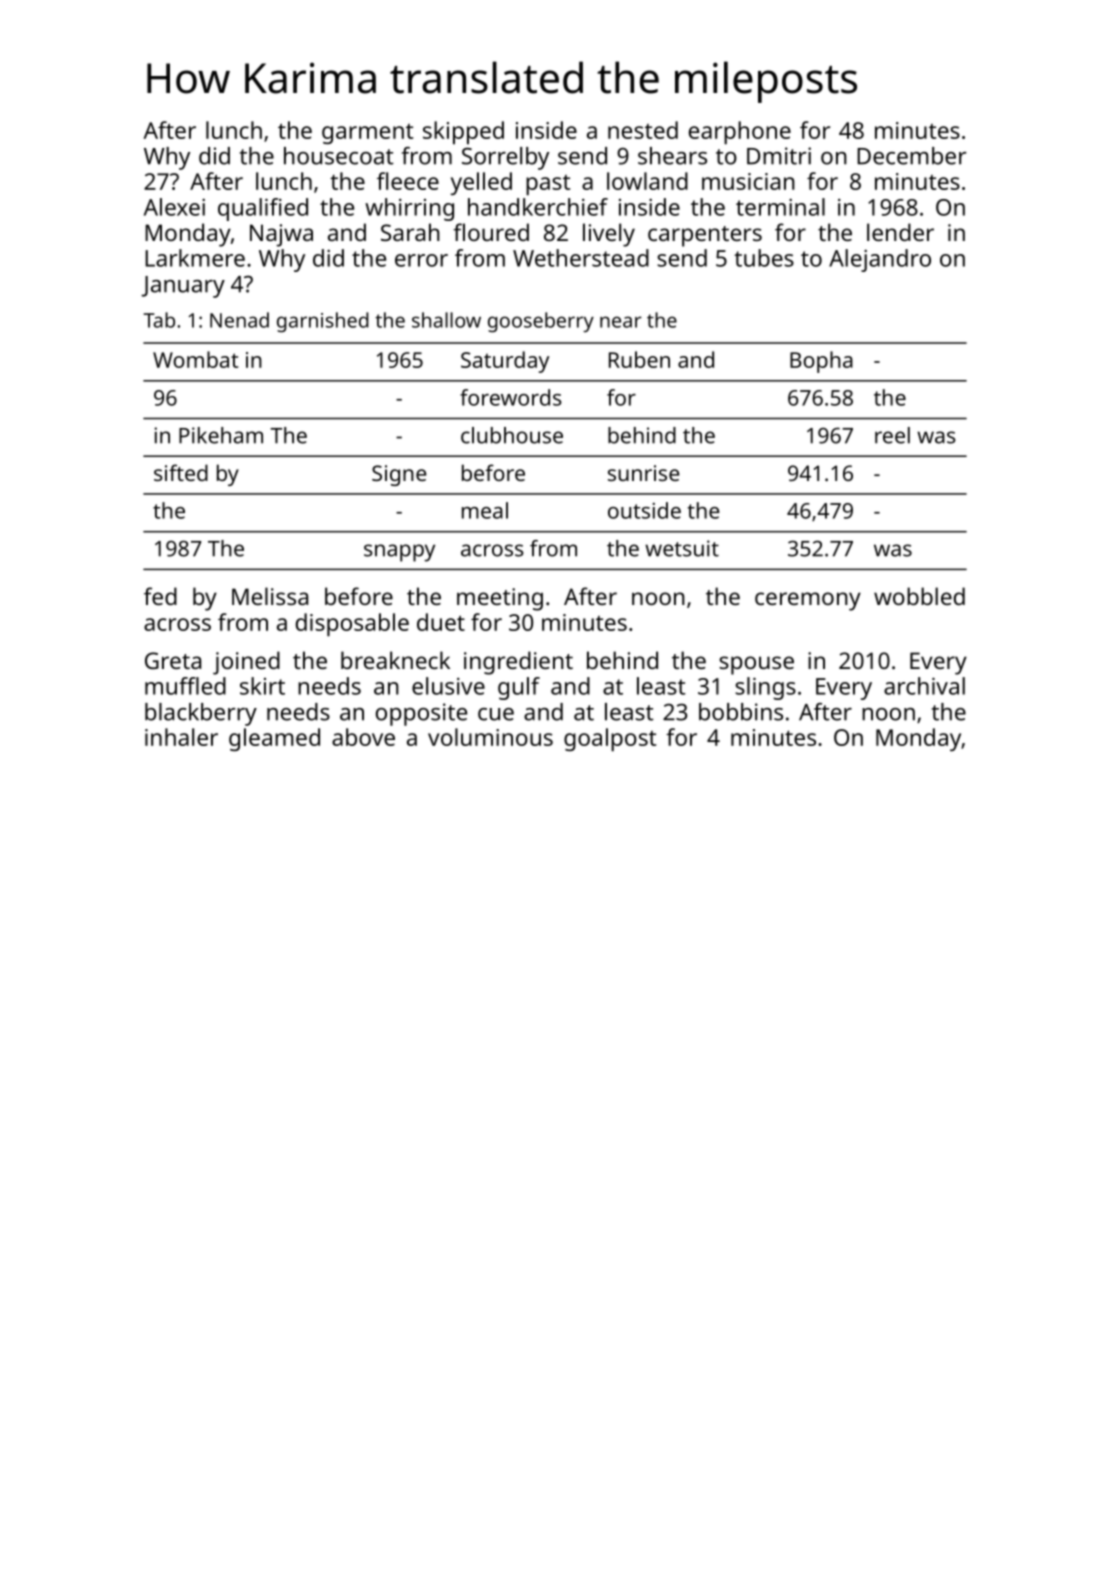 This screenshot has width=1110, height=1570. I want to click on skipped, so click(463, 132).
